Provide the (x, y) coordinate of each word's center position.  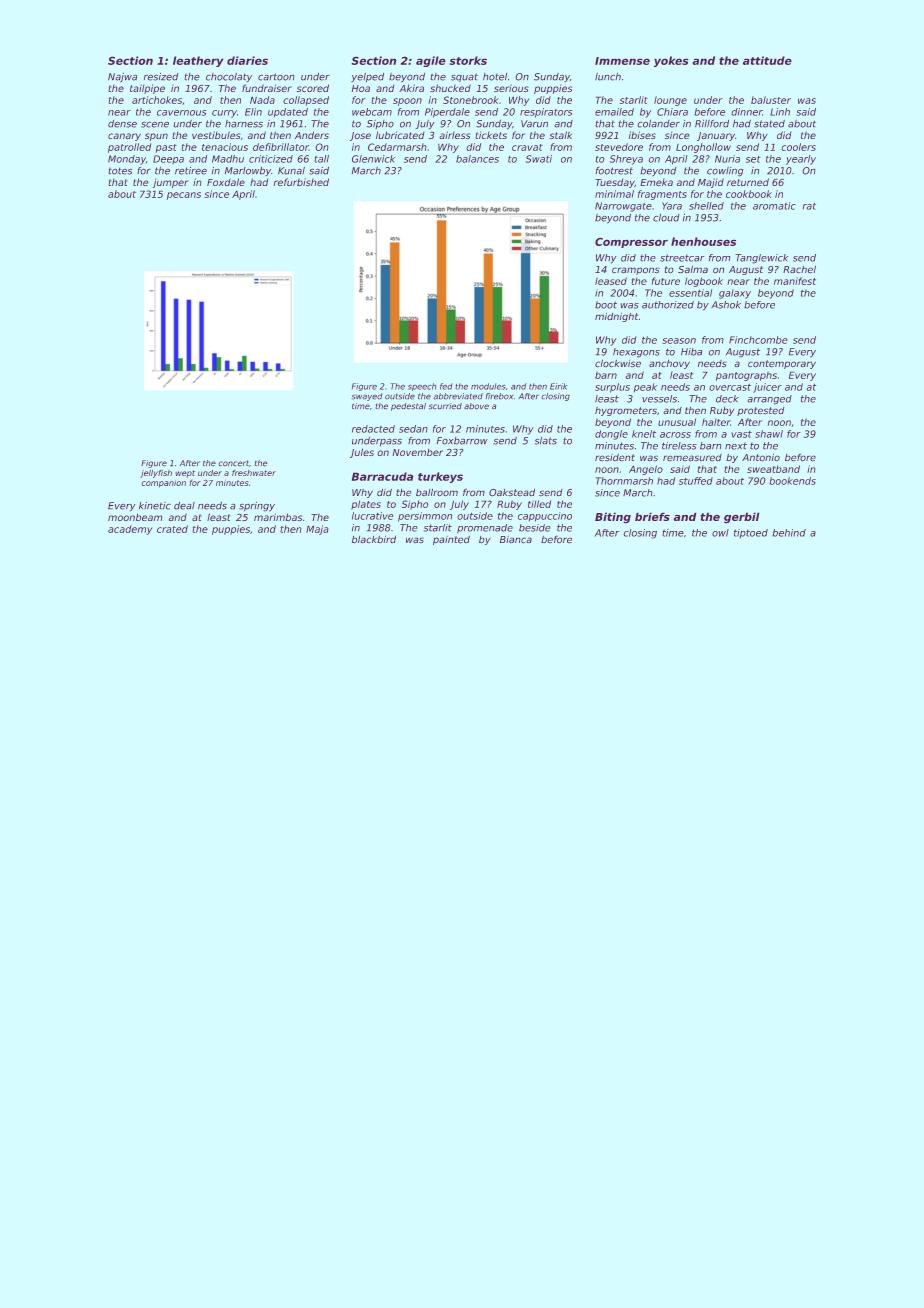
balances (477, 159)
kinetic (155, 506)
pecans (184, 196)
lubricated (400, 135)
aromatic (774, 206)
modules (488, 386)
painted (451, 540)
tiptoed (751, 534)
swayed (367, 397)
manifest (795, 281)
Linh (780, 112)
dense (122, 124)
